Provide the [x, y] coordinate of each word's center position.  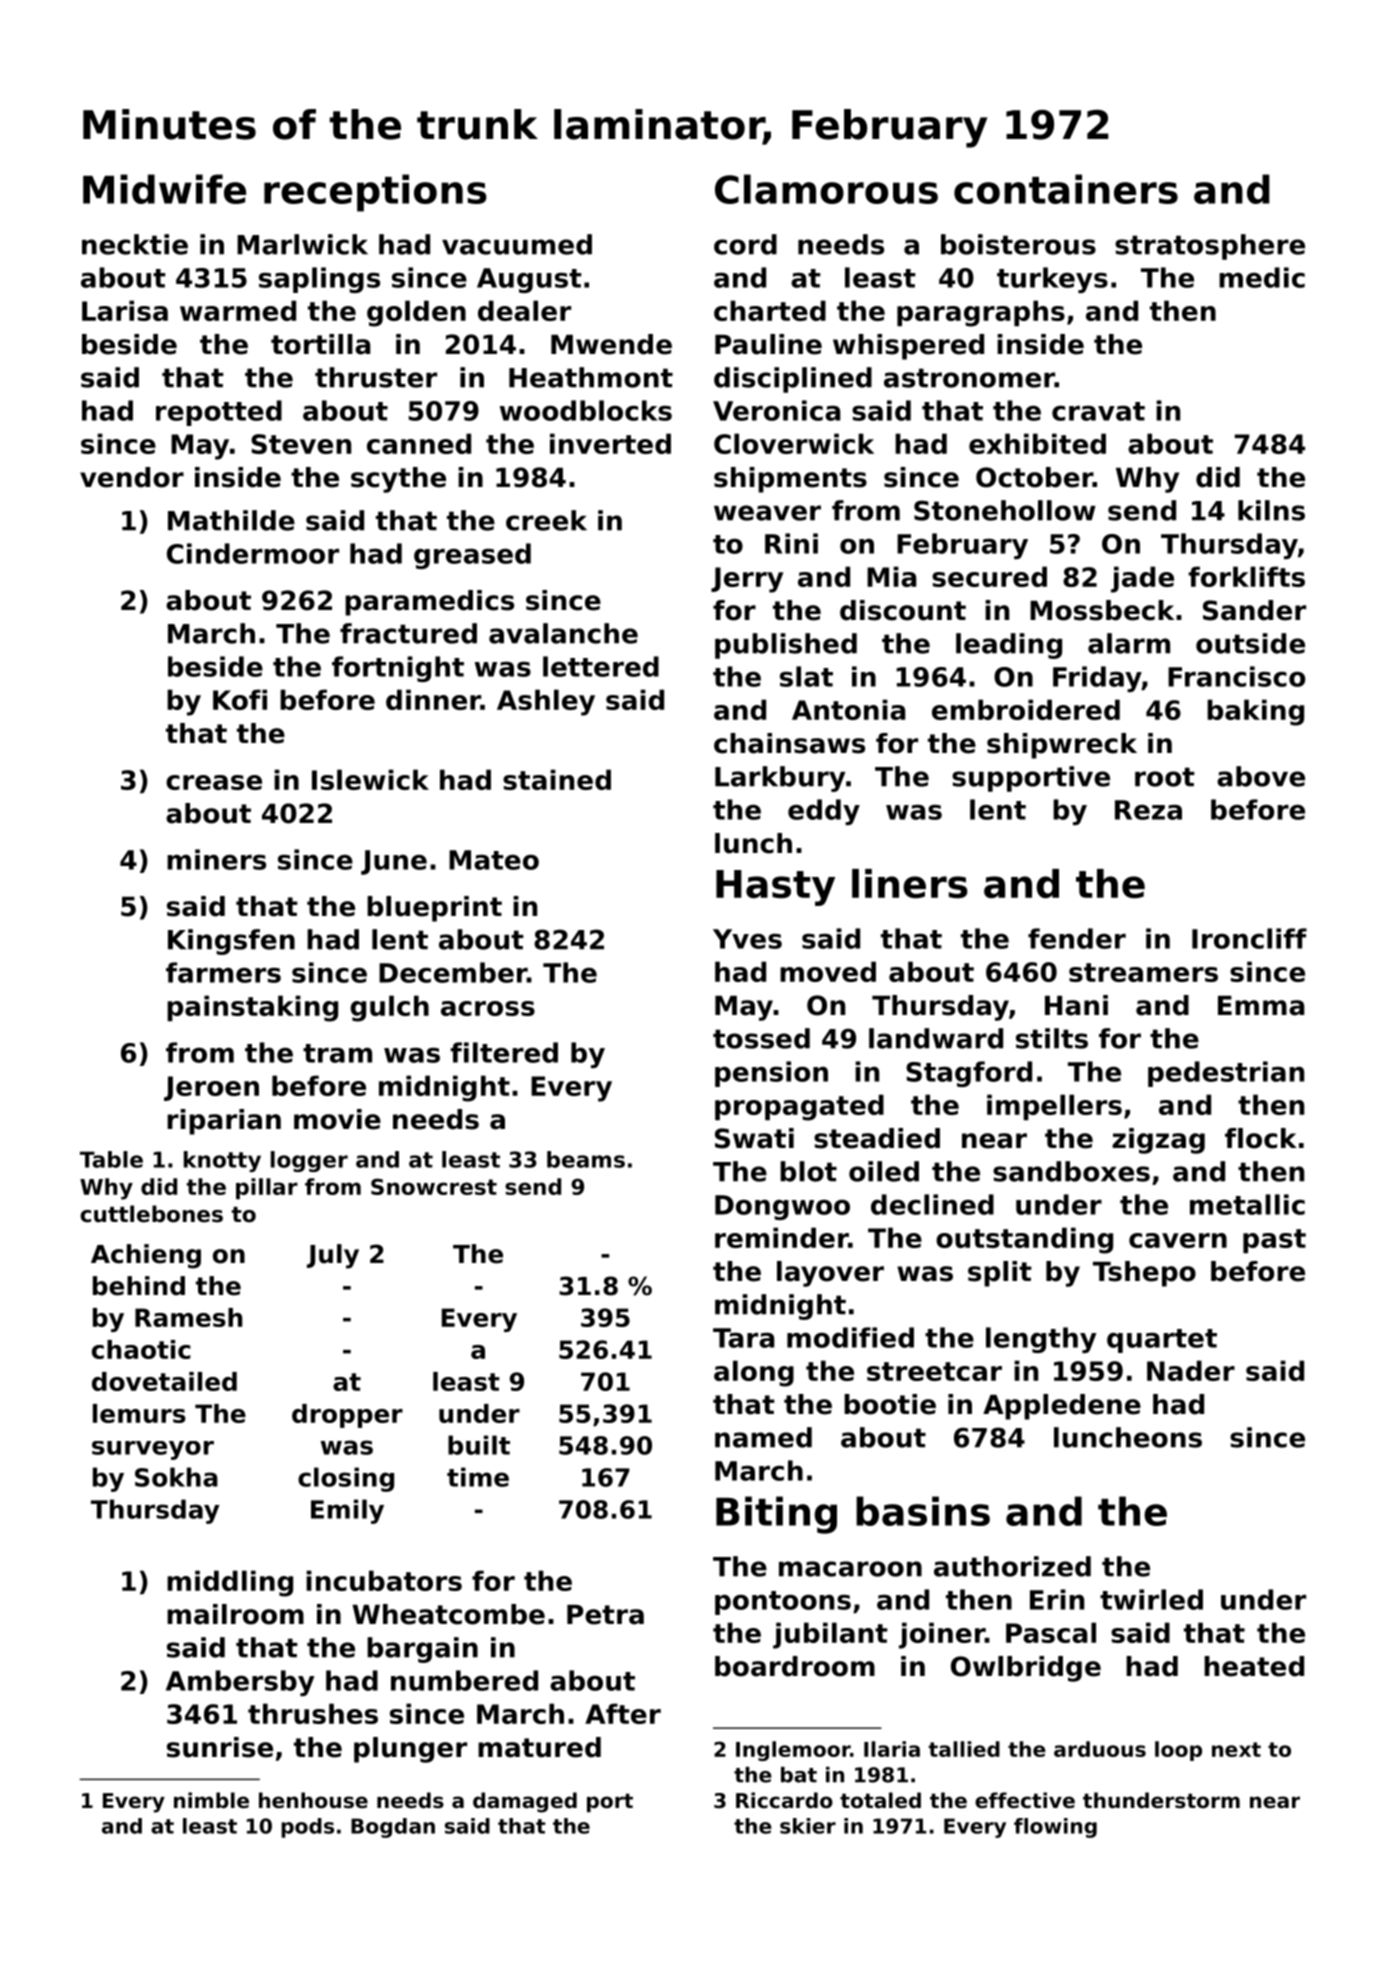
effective [1025, 1800]
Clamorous [826, 189]
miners [216, 859]
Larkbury [780, 779]
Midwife [164, 189]
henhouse [313, 1800]
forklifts [1246, 576]
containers [1066, 189]
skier [808, 1826]
